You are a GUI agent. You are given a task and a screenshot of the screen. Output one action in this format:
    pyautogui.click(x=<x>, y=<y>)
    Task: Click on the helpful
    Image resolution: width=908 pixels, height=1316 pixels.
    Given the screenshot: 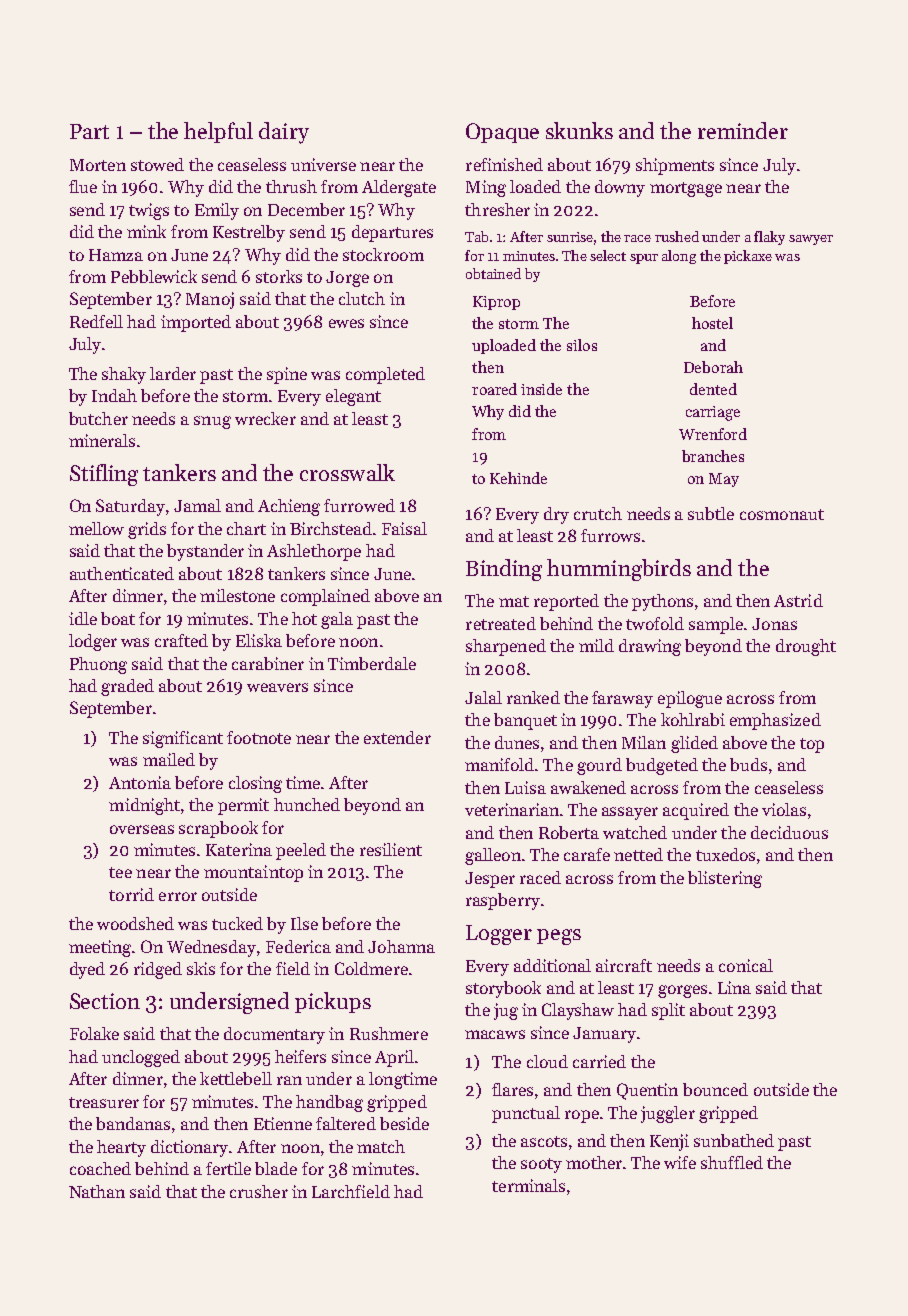 What is the action you would take?
    pyautogui.click(x=218, y=132)
